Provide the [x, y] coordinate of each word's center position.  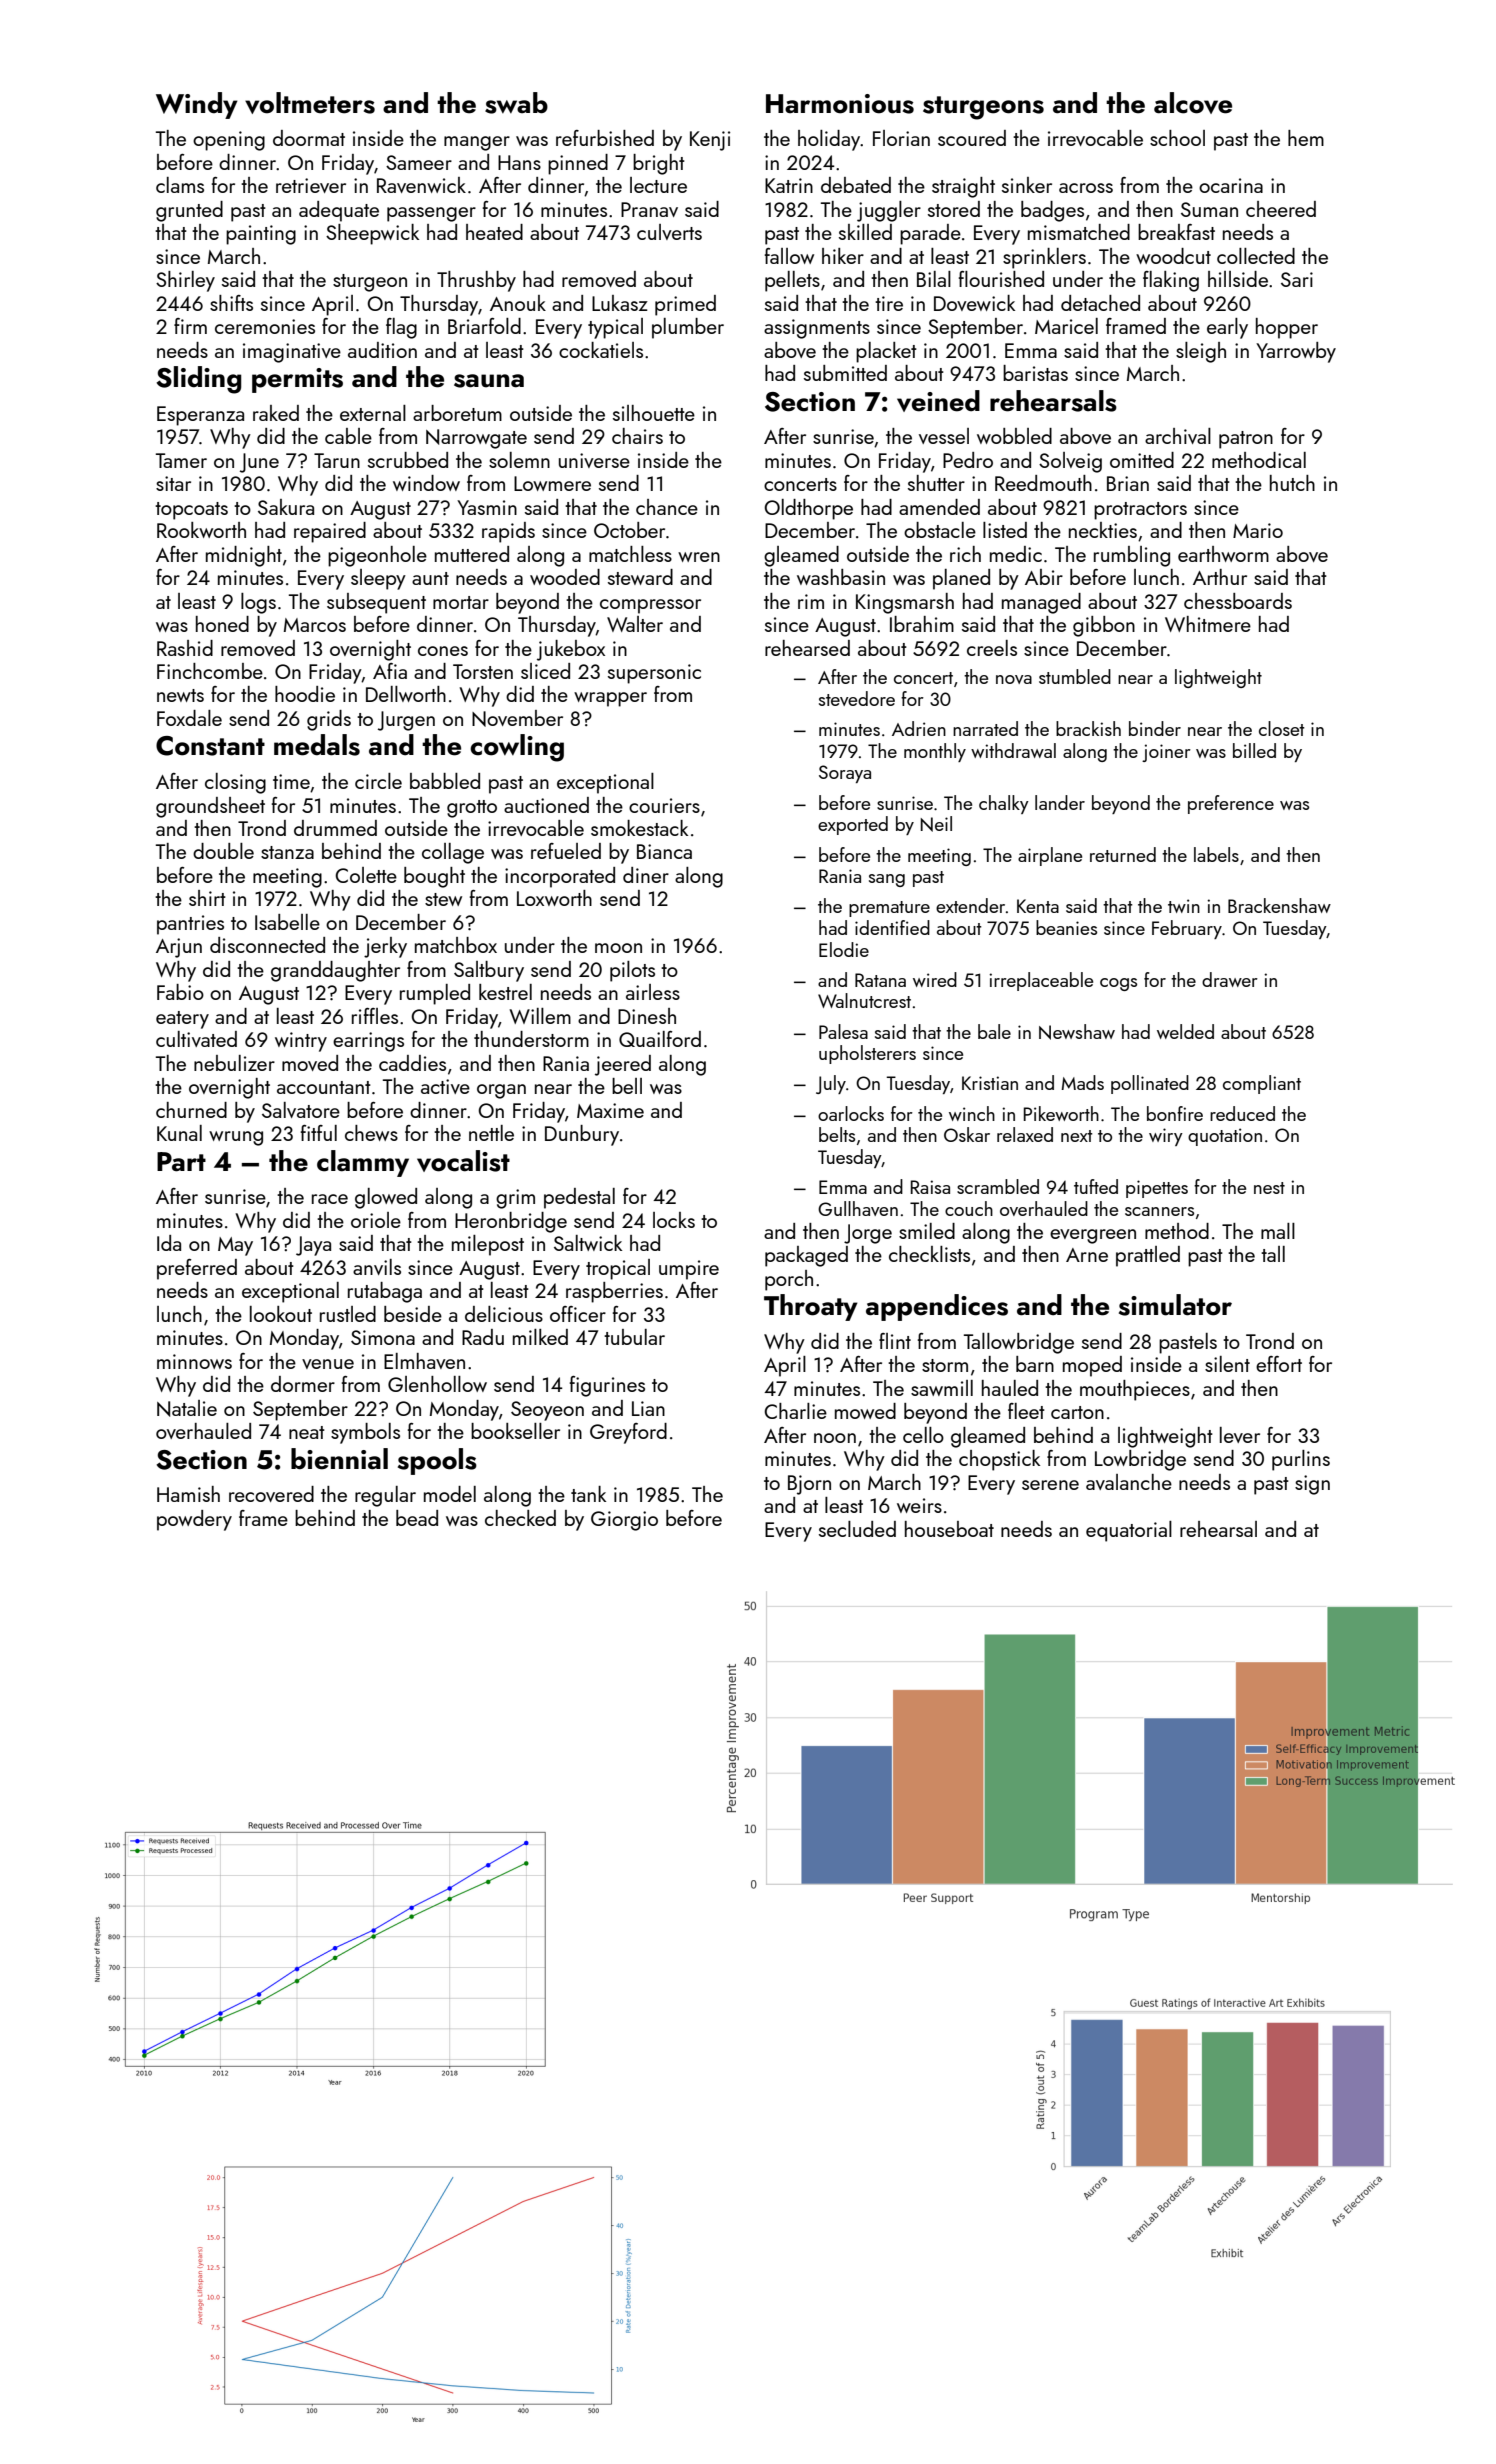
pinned [578, 164]
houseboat [949, 1529]
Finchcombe [210, 671]
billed [1254, 750]
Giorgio [624, 1521]
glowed [386, 1198]
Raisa [930, 1187]
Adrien [919, 728]
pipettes [1157, 1189]
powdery [194, 1520]
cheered [1281, 209]
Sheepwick [372, 234]
